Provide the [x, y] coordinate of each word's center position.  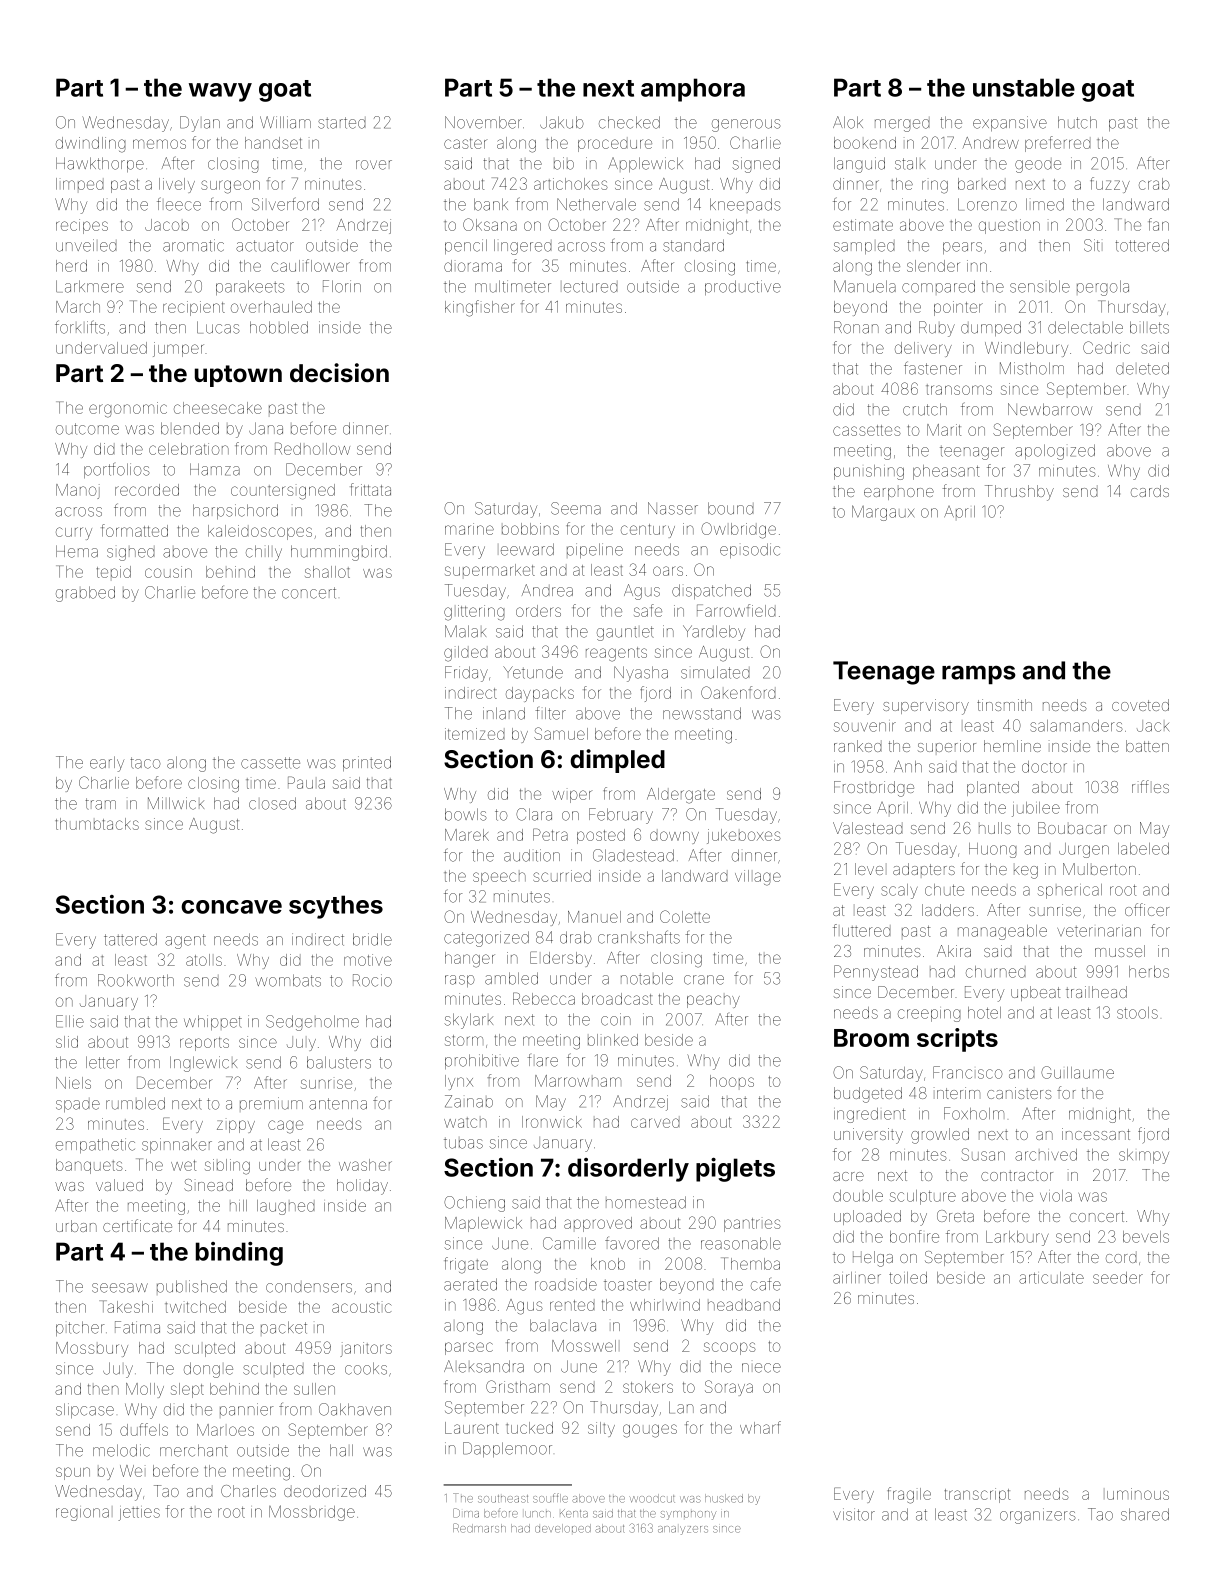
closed [272, 803]
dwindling [91, 145]
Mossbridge [312, 1513]
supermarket [490, 570]
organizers [1037, 1516]
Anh [908, 766]
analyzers [683, 1530]
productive [743, 287]
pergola [1103, 288]
